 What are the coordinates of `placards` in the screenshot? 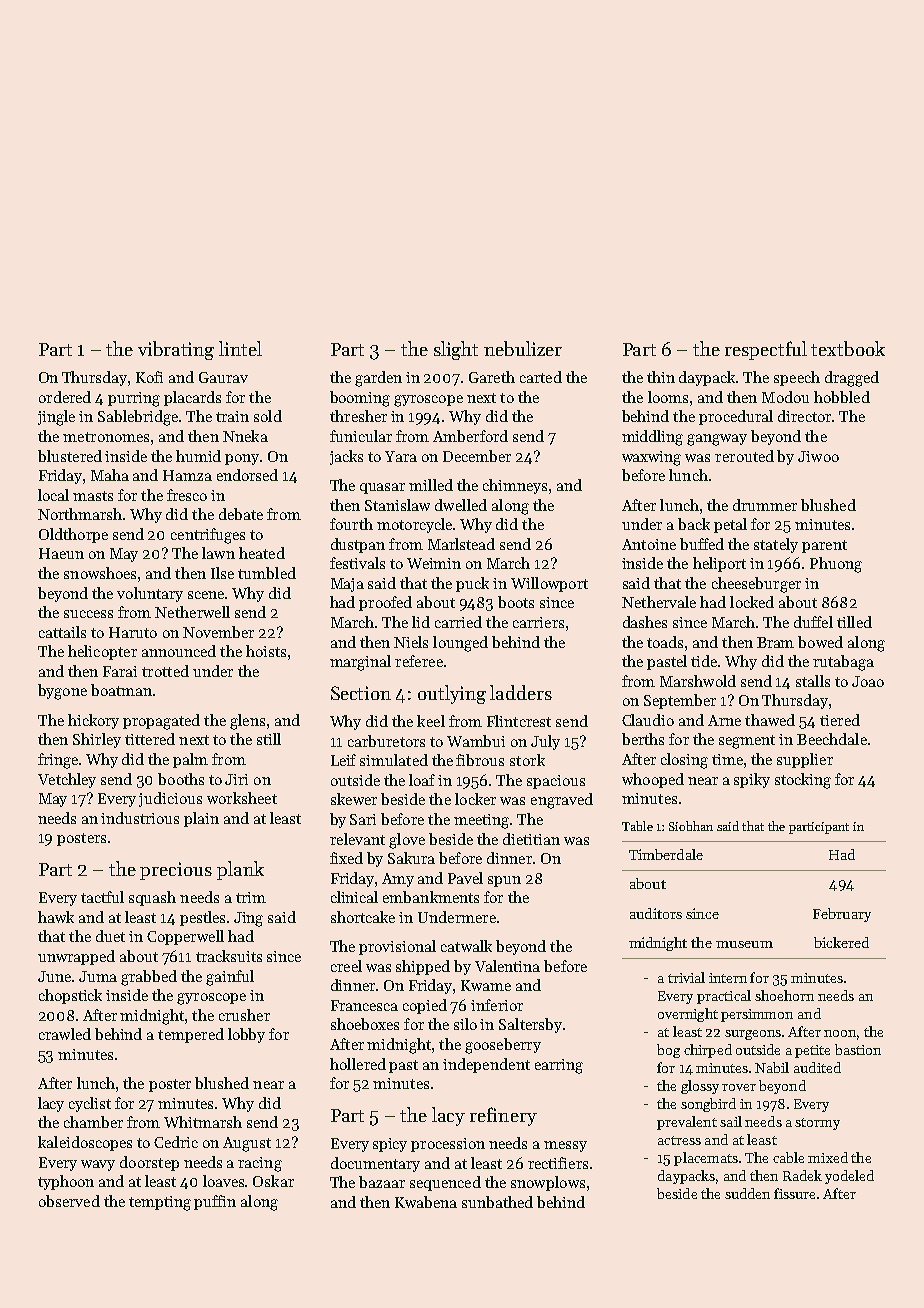 It's located at (192, 398).
